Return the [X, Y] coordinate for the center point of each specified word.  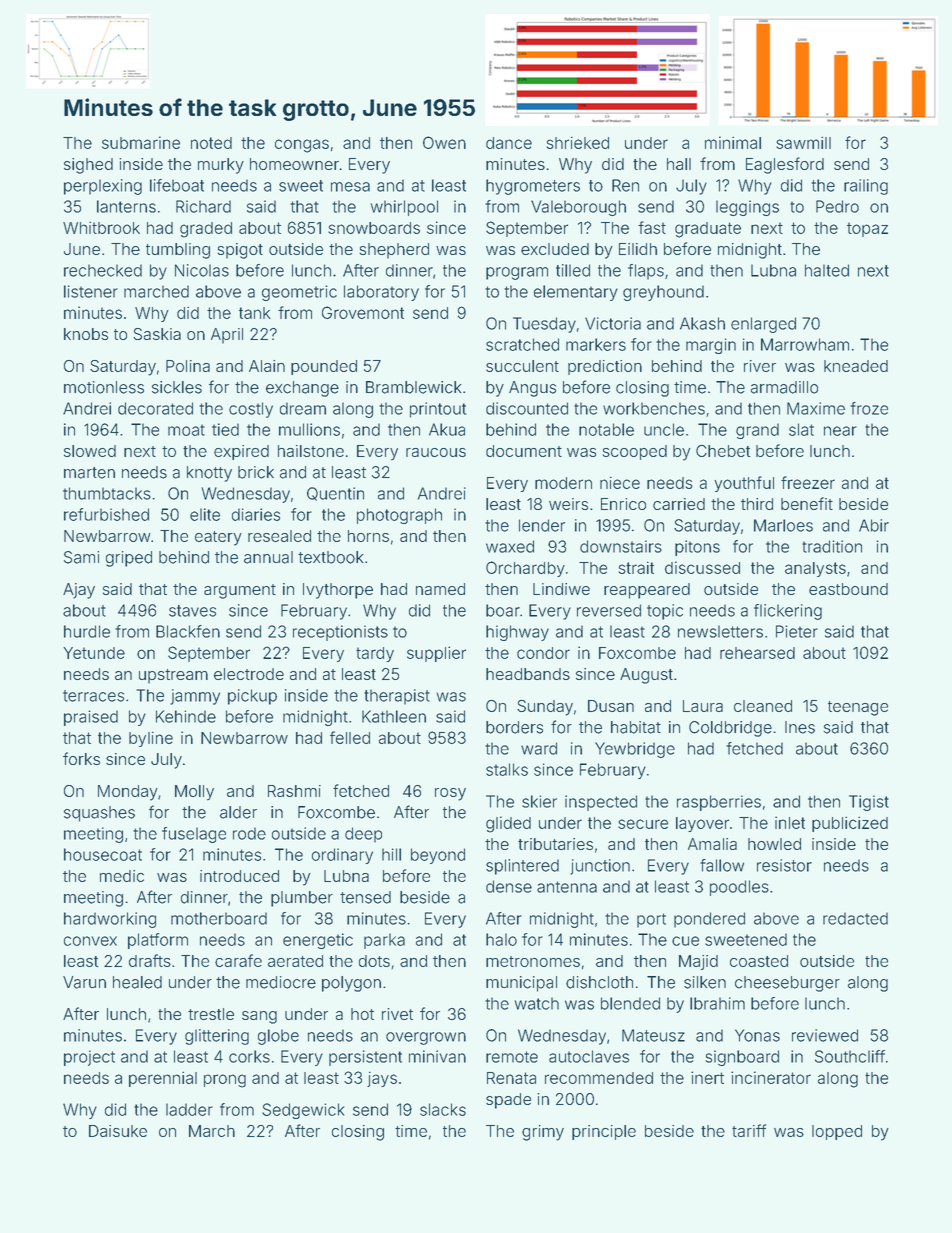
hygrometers [533, 187]
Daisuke [118, 1131]
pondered [709, 920]
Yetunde [94, 653]
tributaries [555, 844]
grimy [543, 1133]
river [760, 366]
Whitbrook [101, 227]
